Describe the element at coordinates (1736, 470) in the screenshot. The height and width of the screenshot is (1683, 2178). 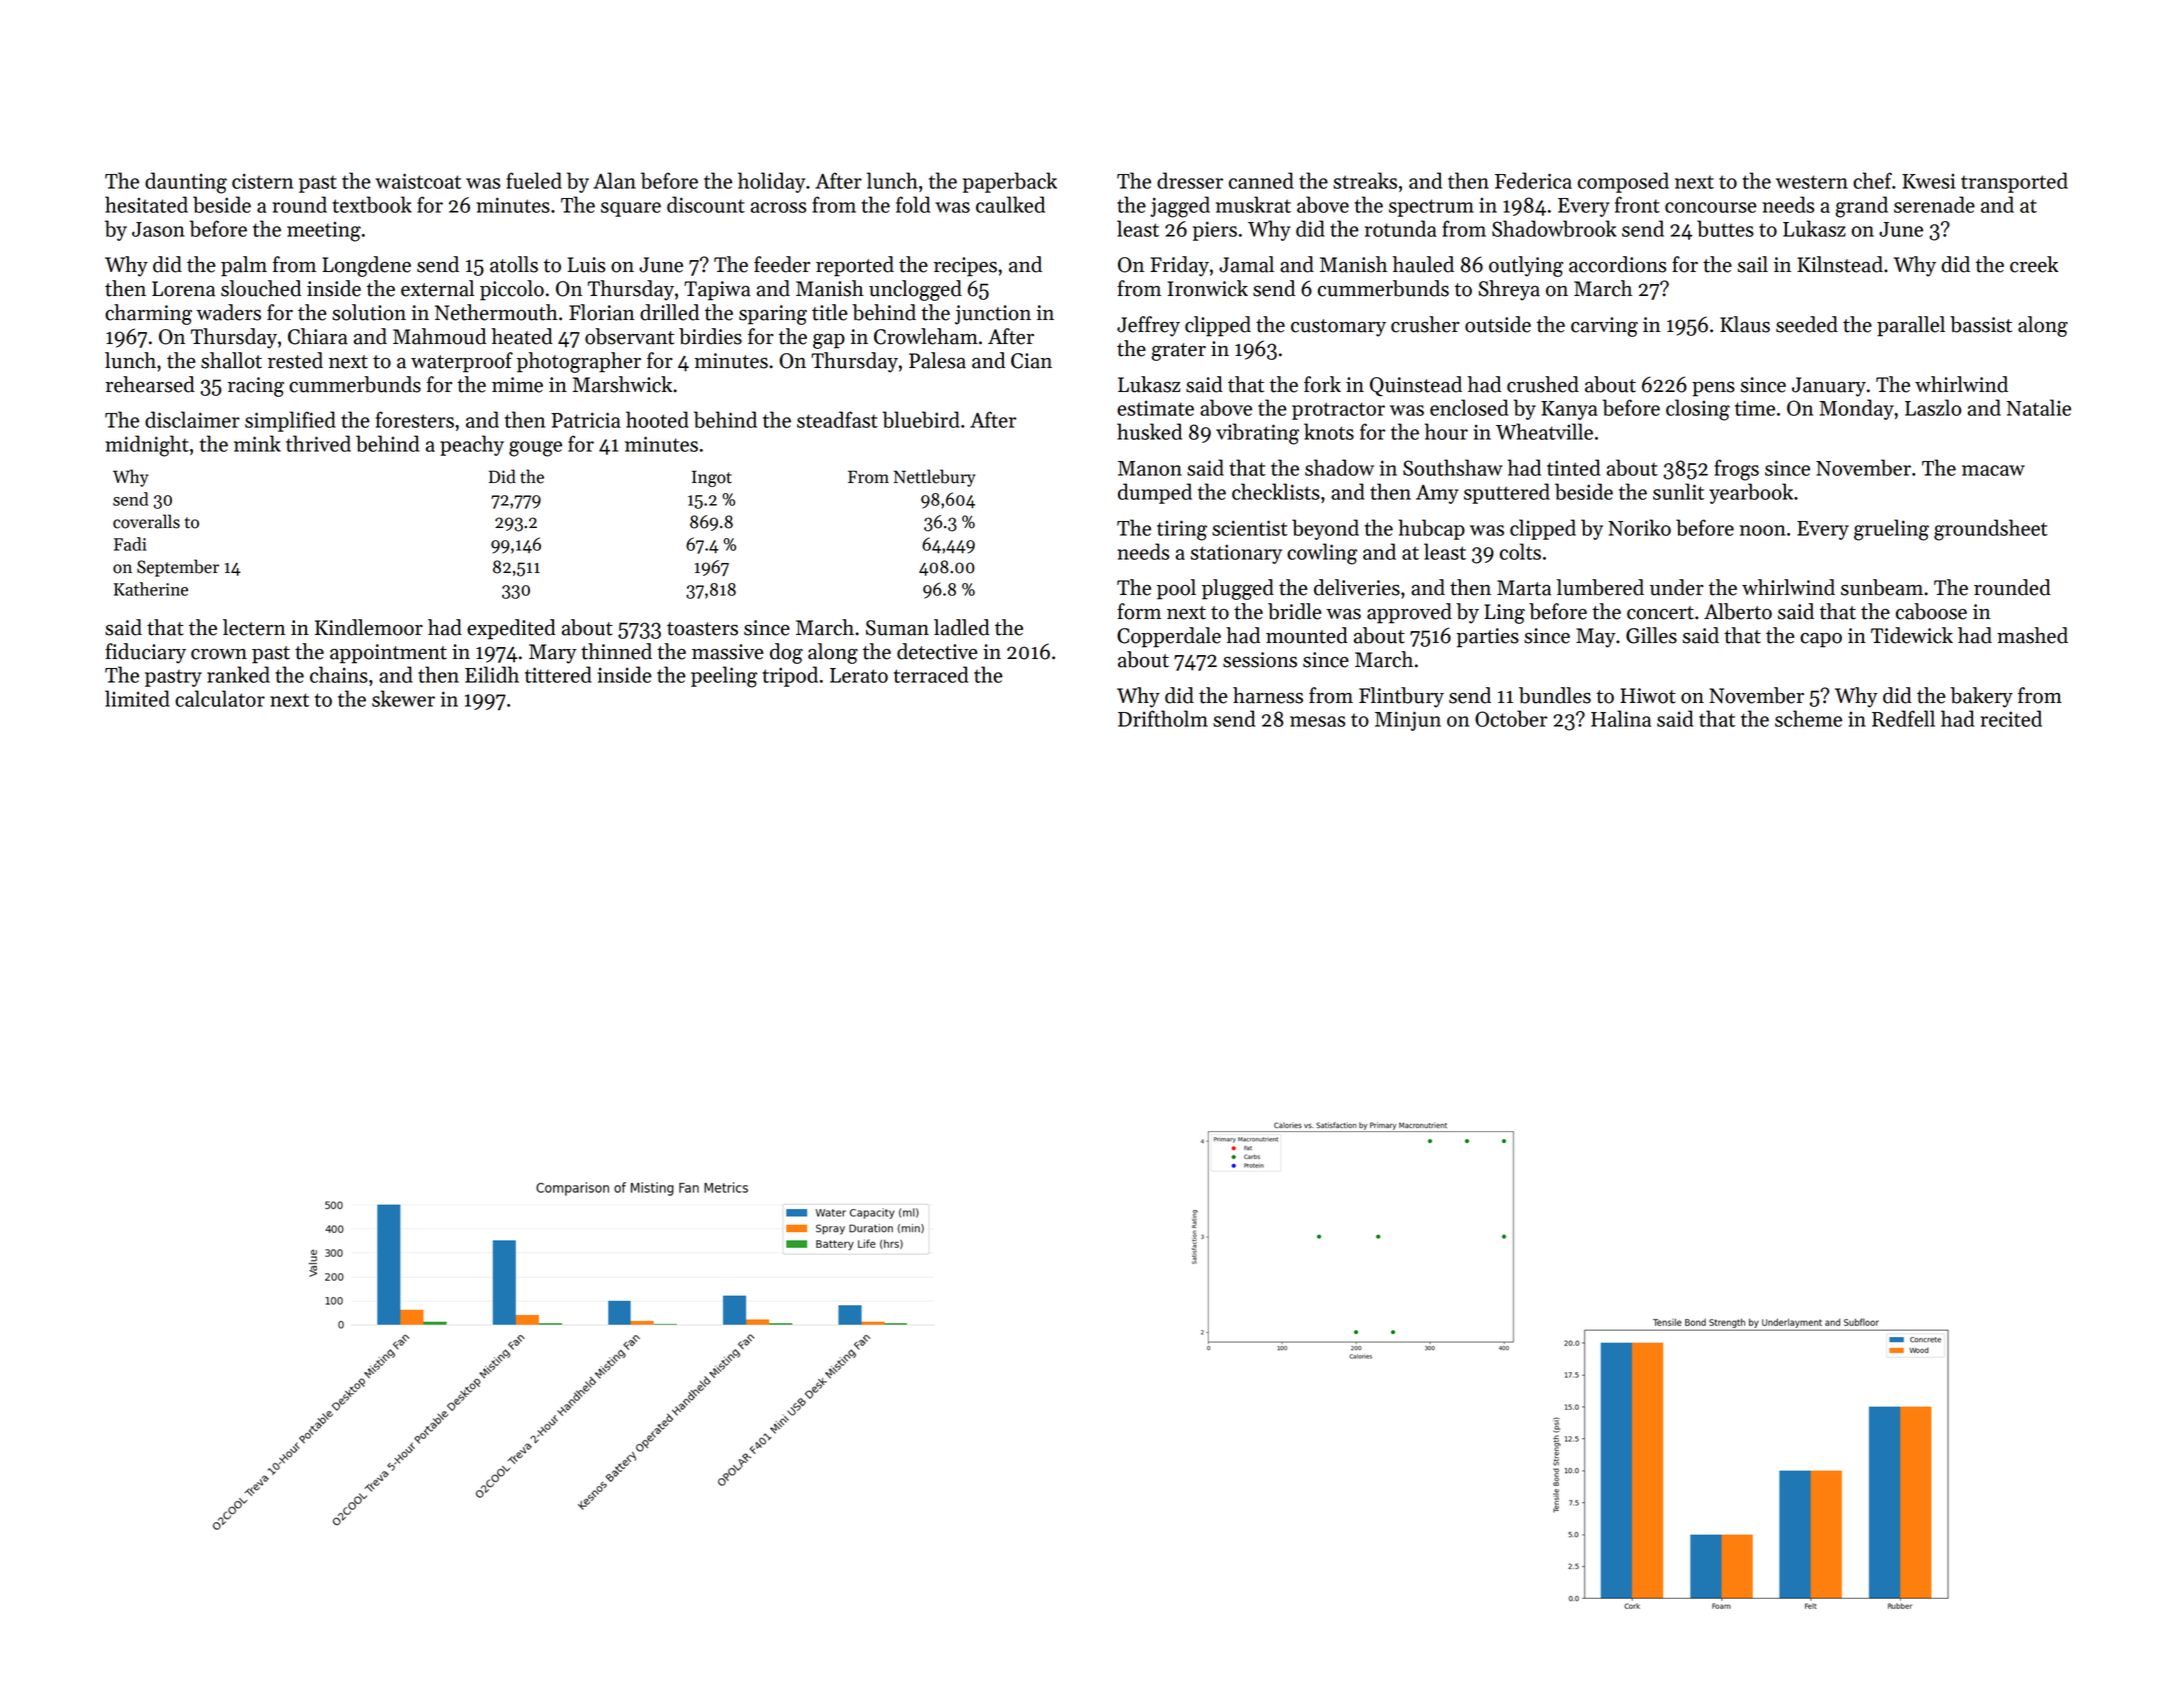
I see `frogs` at that location.
